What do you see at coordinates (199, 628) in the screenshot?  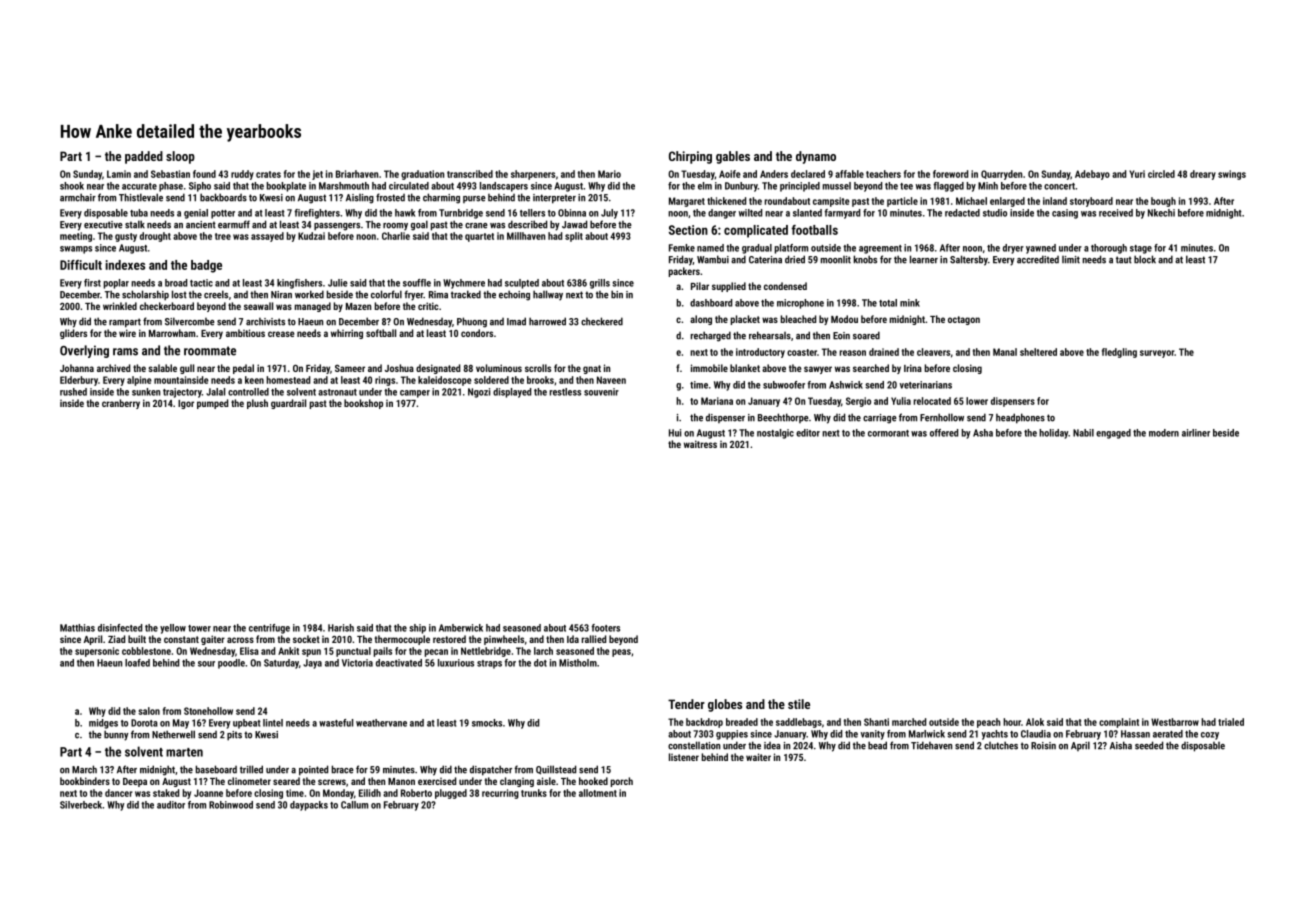 I see `tower` at bounding box center [199, 628].
